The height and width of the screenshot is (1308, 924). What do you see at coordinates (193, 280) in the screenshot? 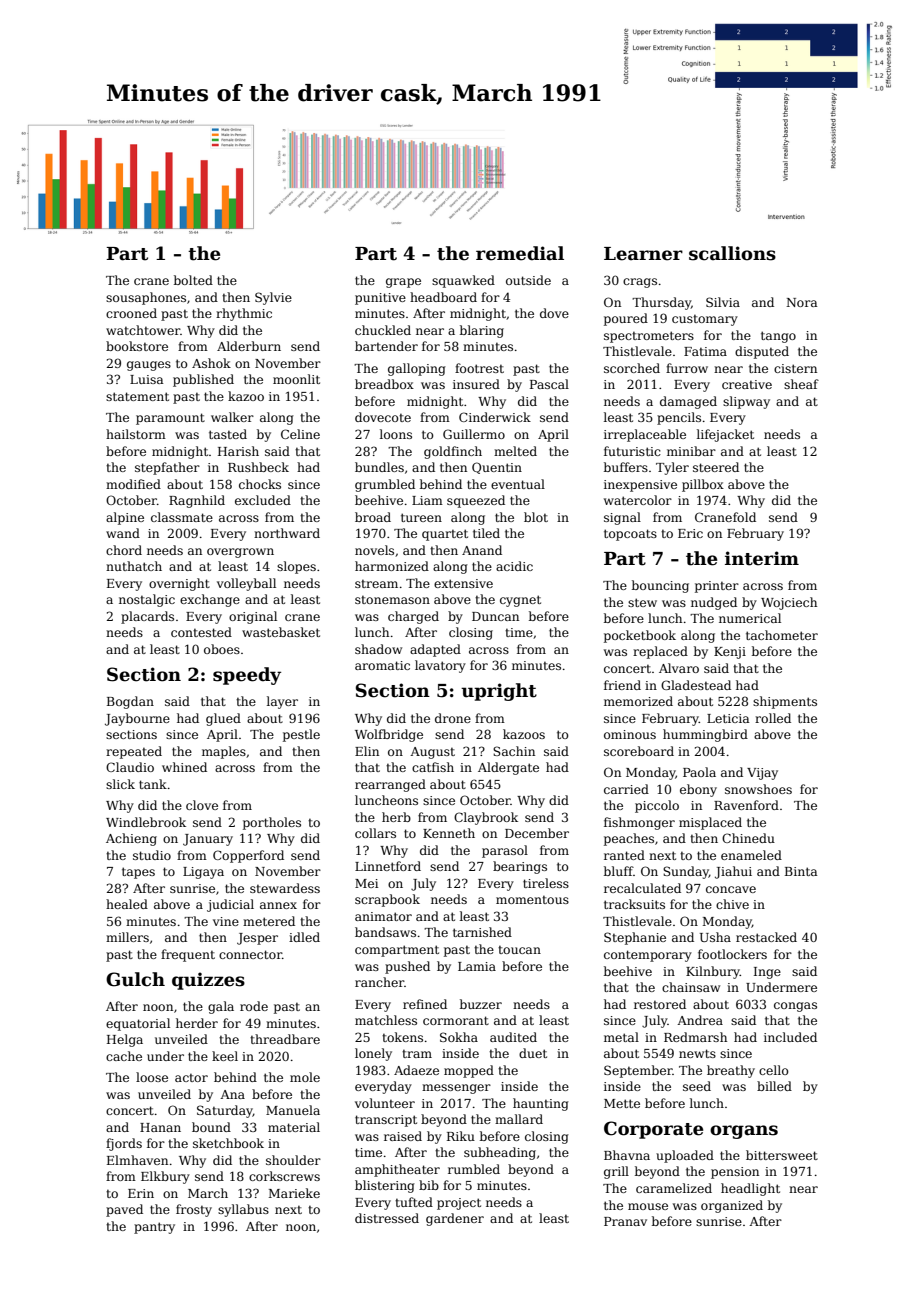
I see `bolted` at bounding box center [193, 280].
